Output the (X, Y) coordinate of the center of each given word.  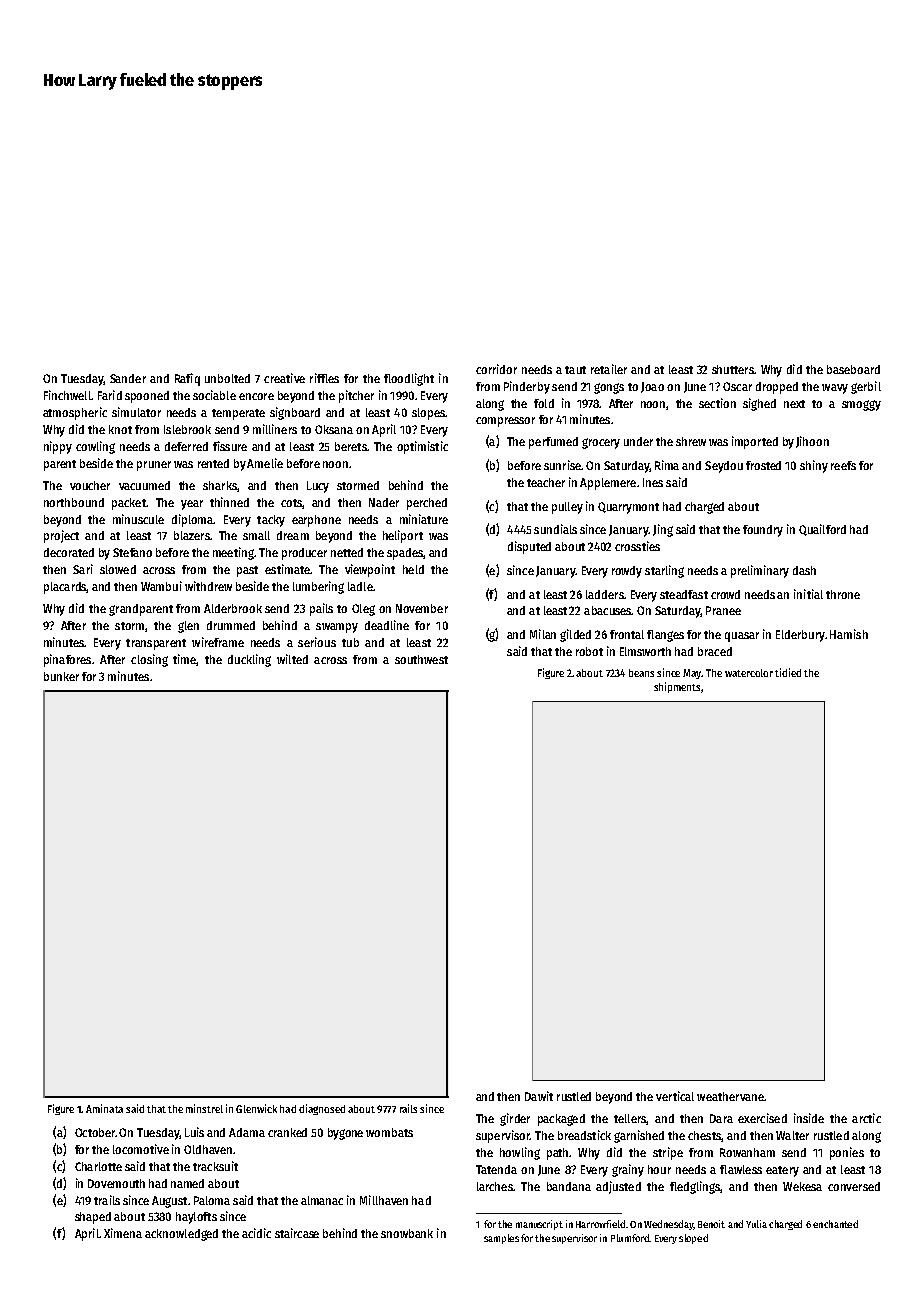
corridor (496, 369)
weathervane (730, 1096)
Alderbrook (233, 608)
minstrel (204, 1108)
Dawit (539, 1096)
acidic (256, 1233)
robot (589, 651)
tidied (788, 672)
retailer (609, 369)
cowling (95, 447)
